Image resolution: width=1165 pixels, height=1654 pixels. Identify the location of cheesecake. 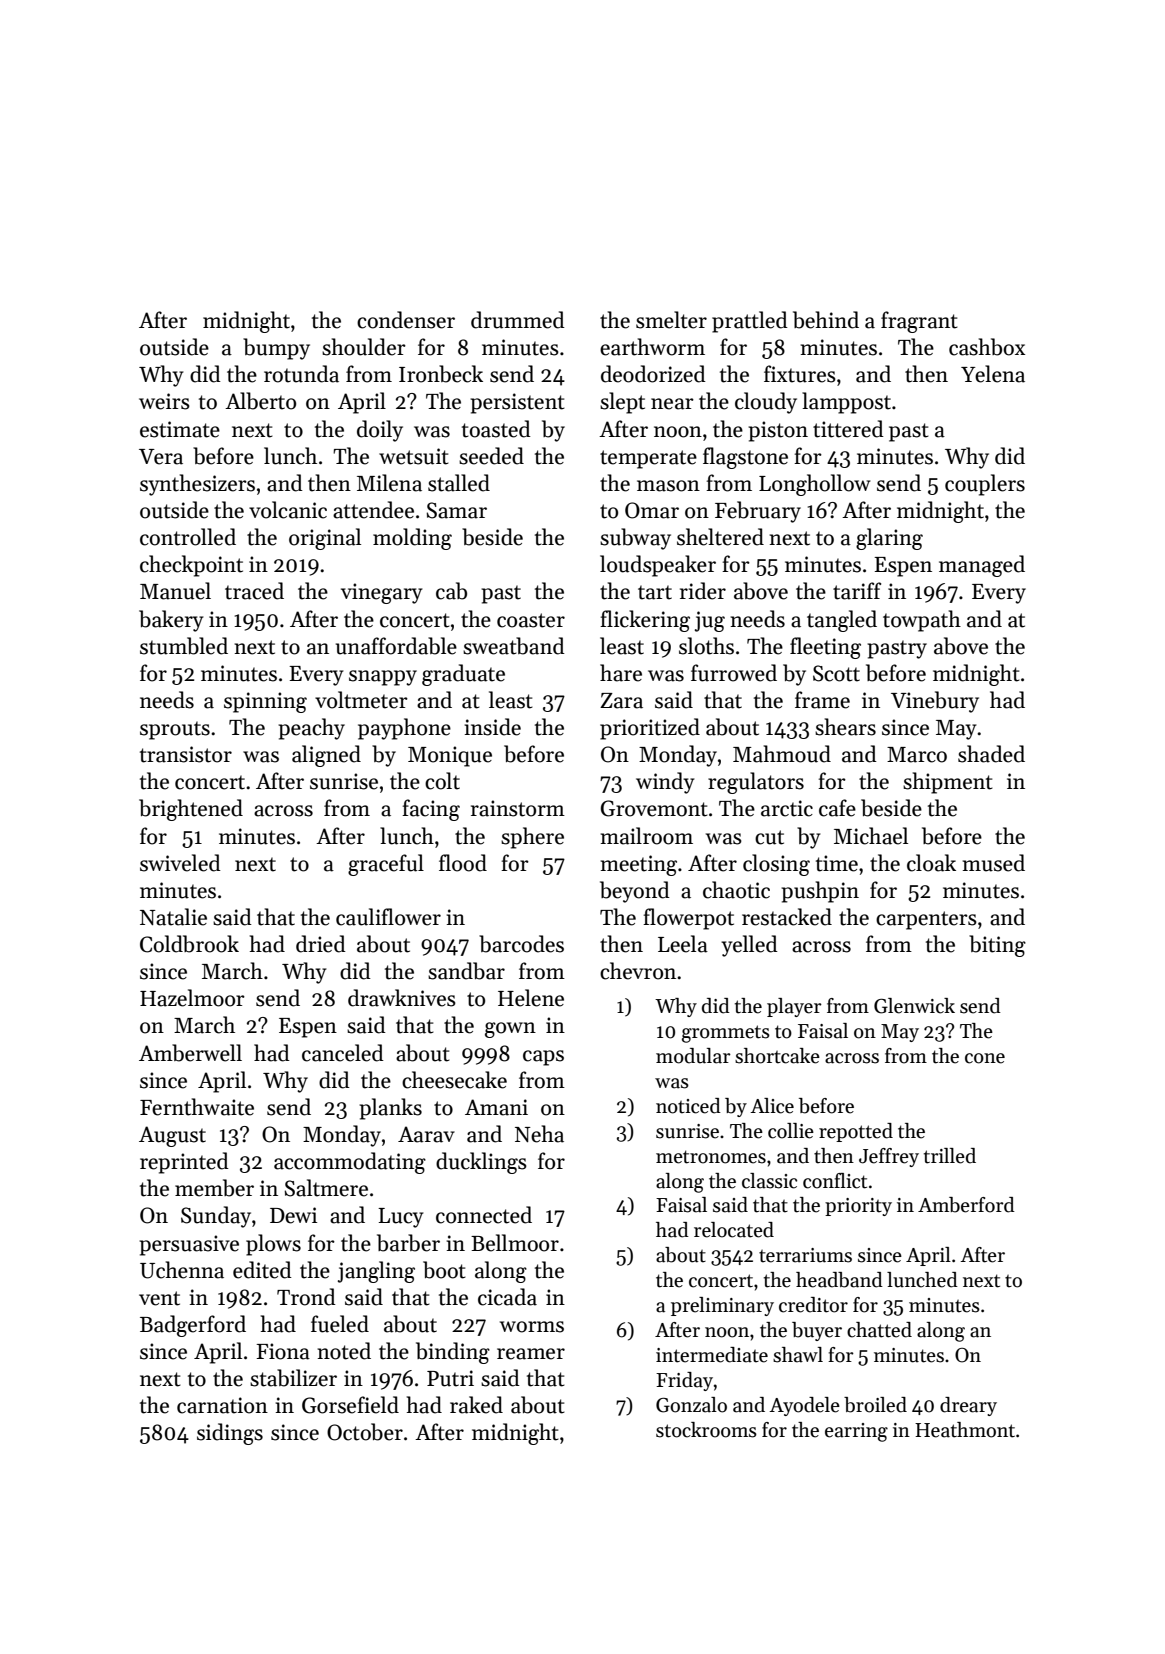
(454, 1080).
